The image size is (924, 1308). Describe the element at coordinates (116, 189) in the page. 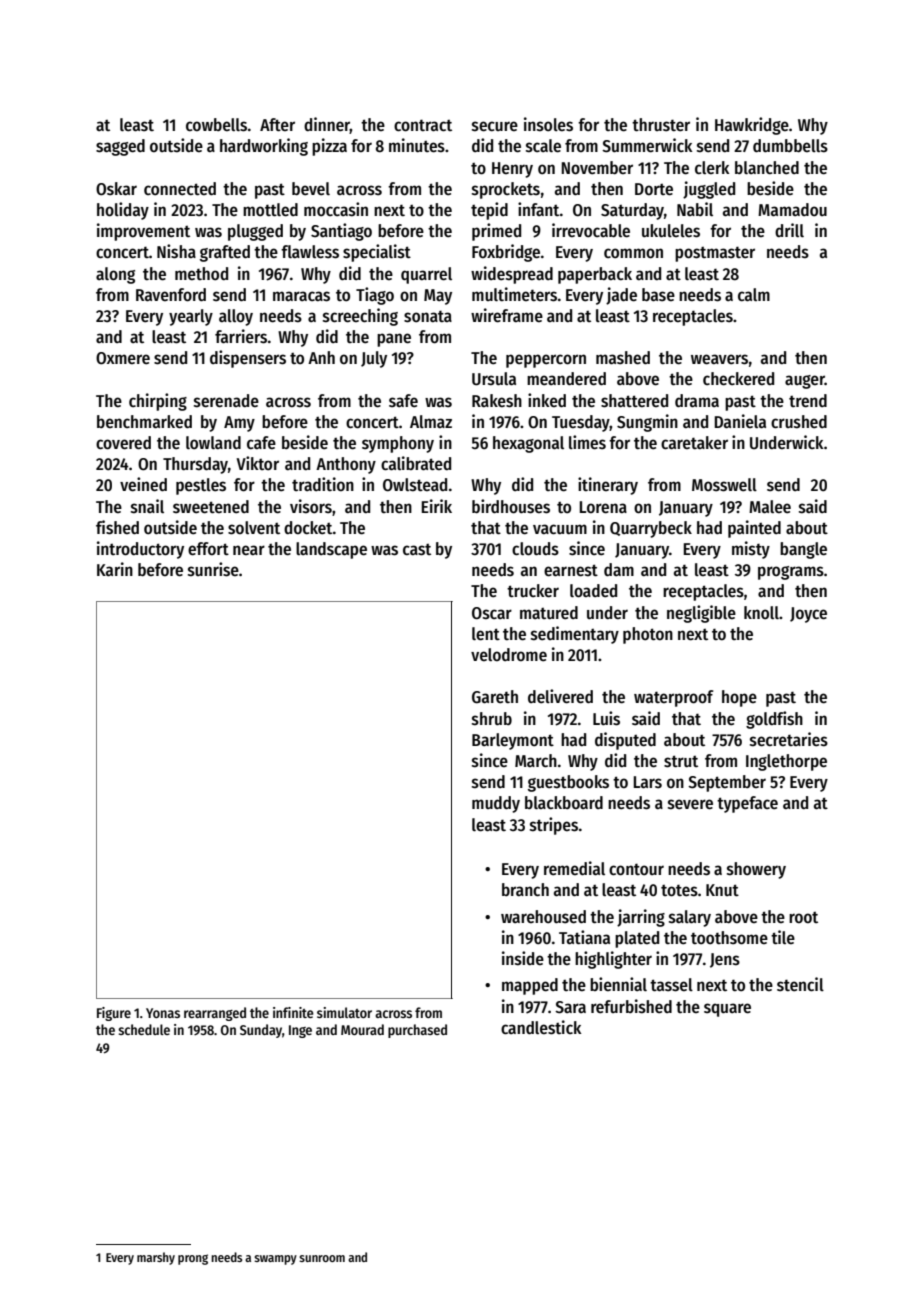

I see `Oskar` at that location.
